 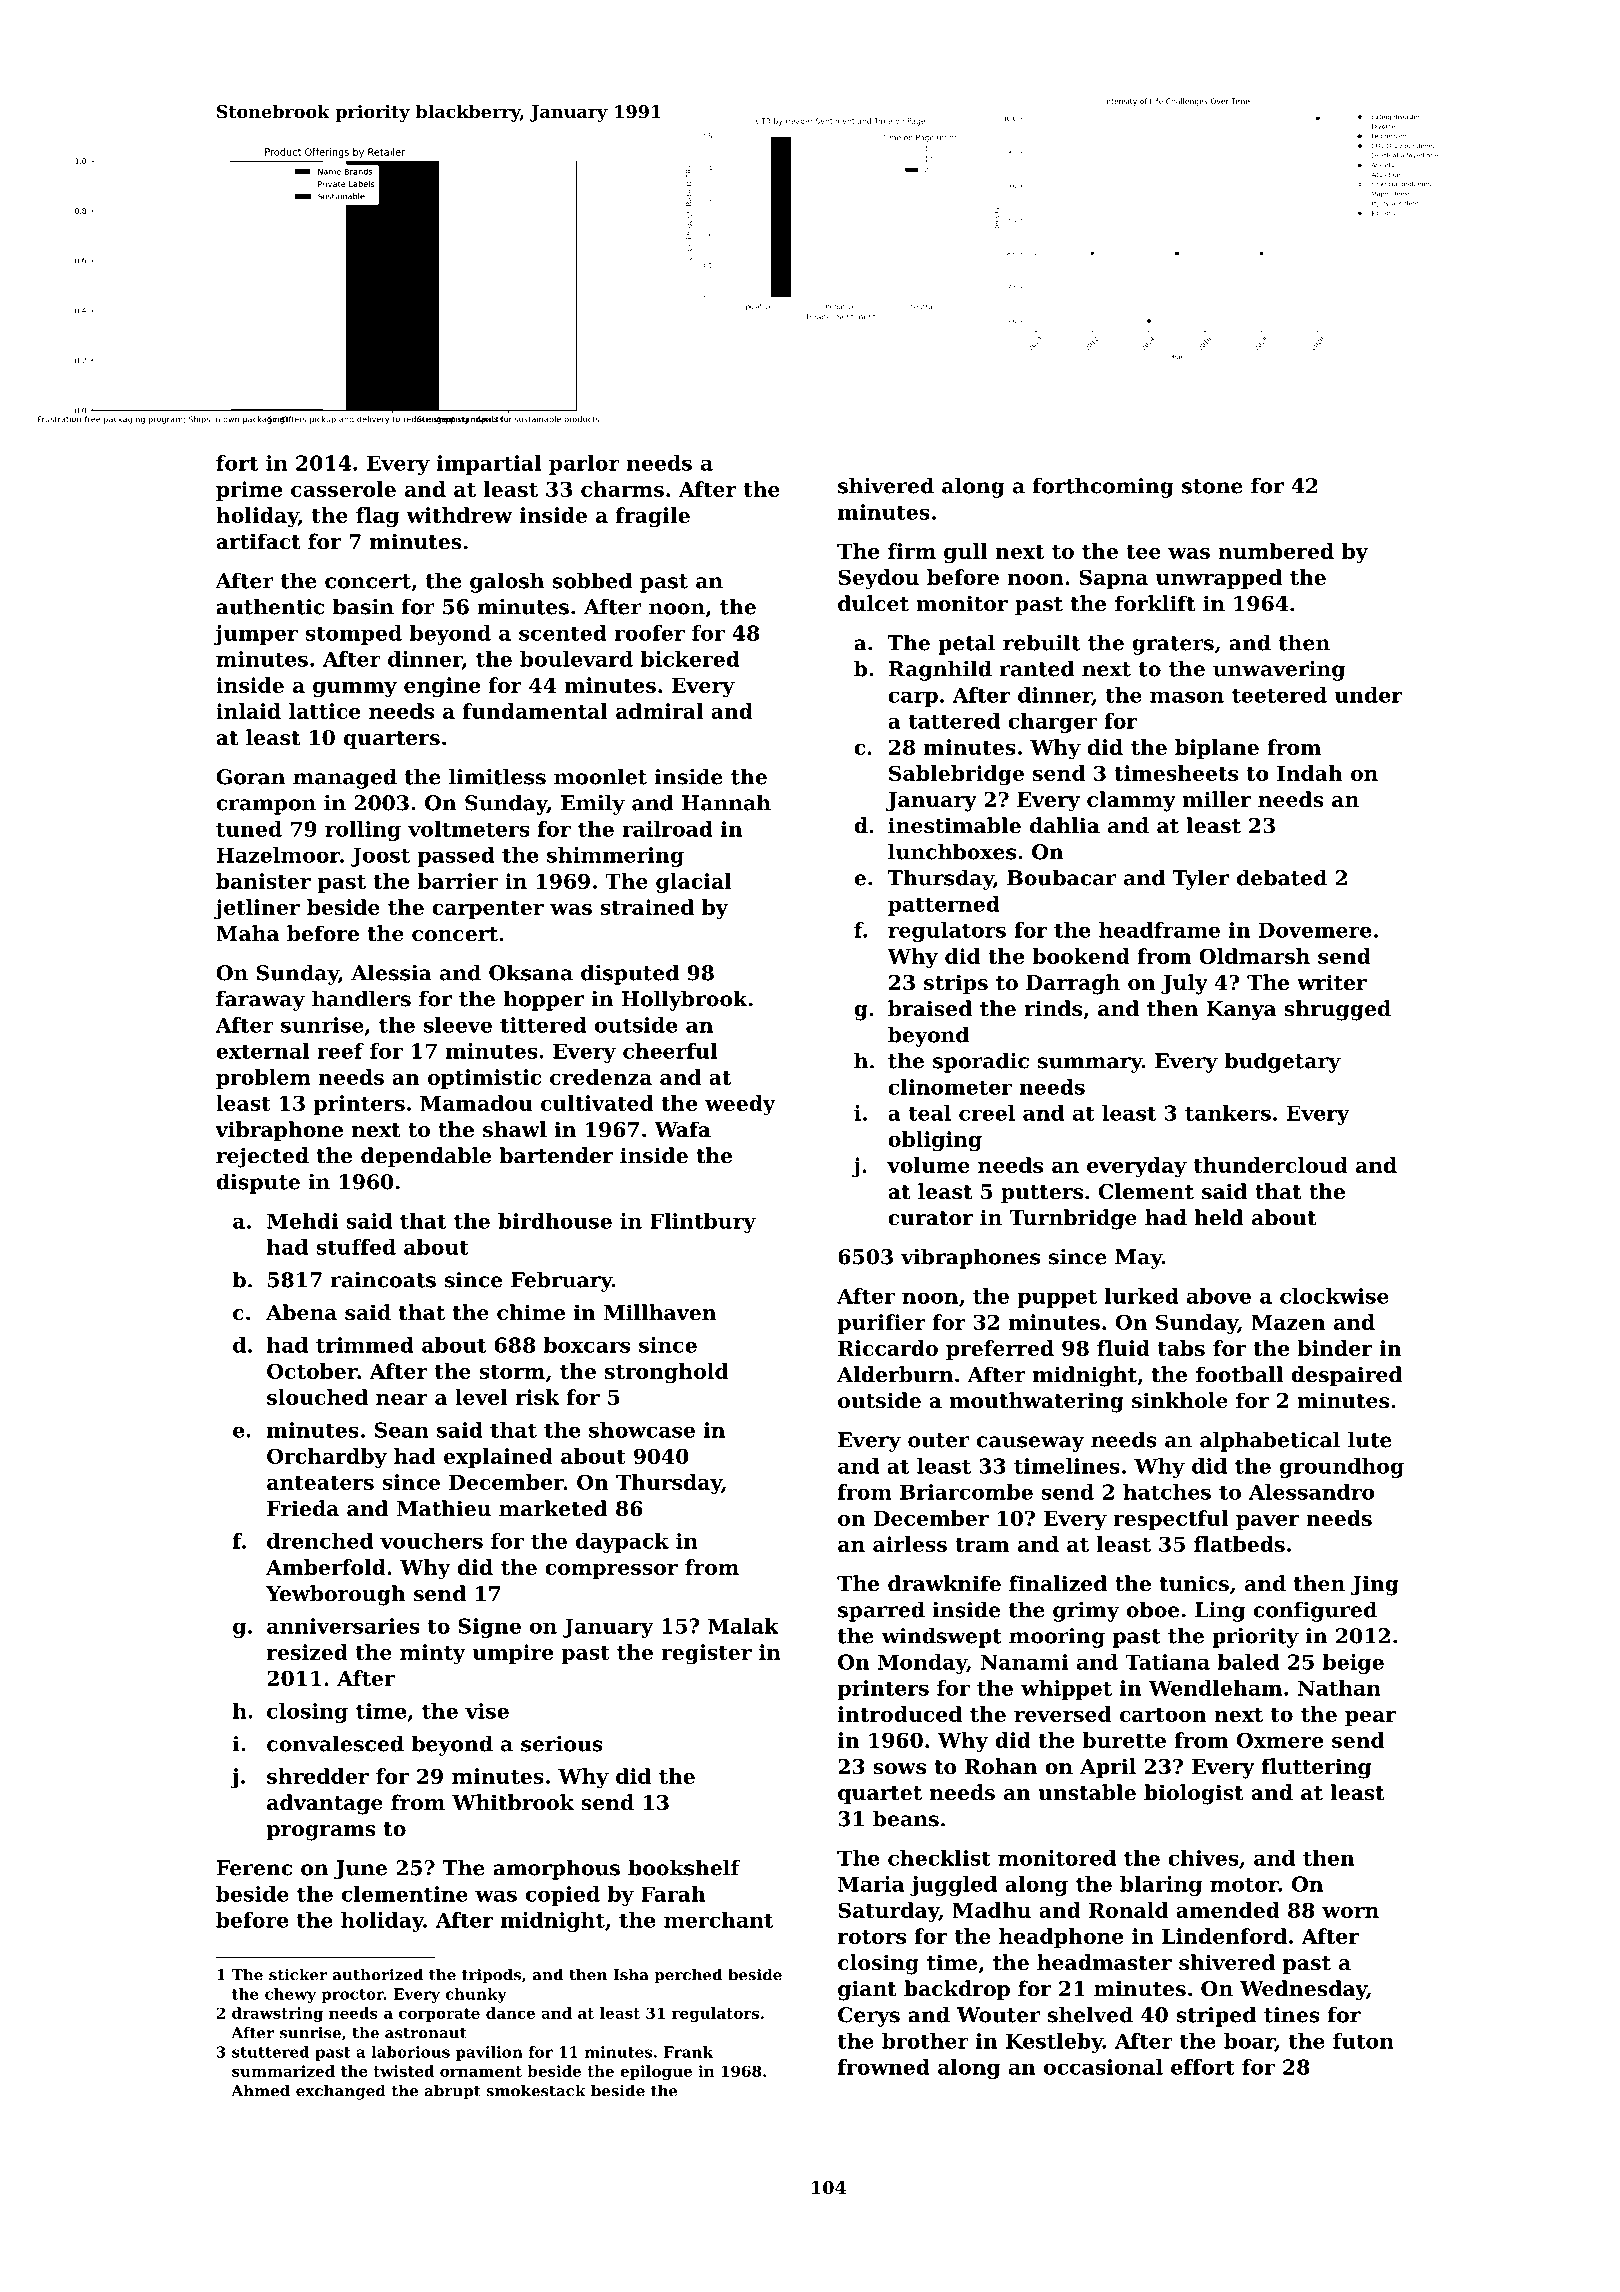 What do you see at coordinates (873, 603) in the screenshot?
I see `dulcet` at bounding box center [873, 603].
